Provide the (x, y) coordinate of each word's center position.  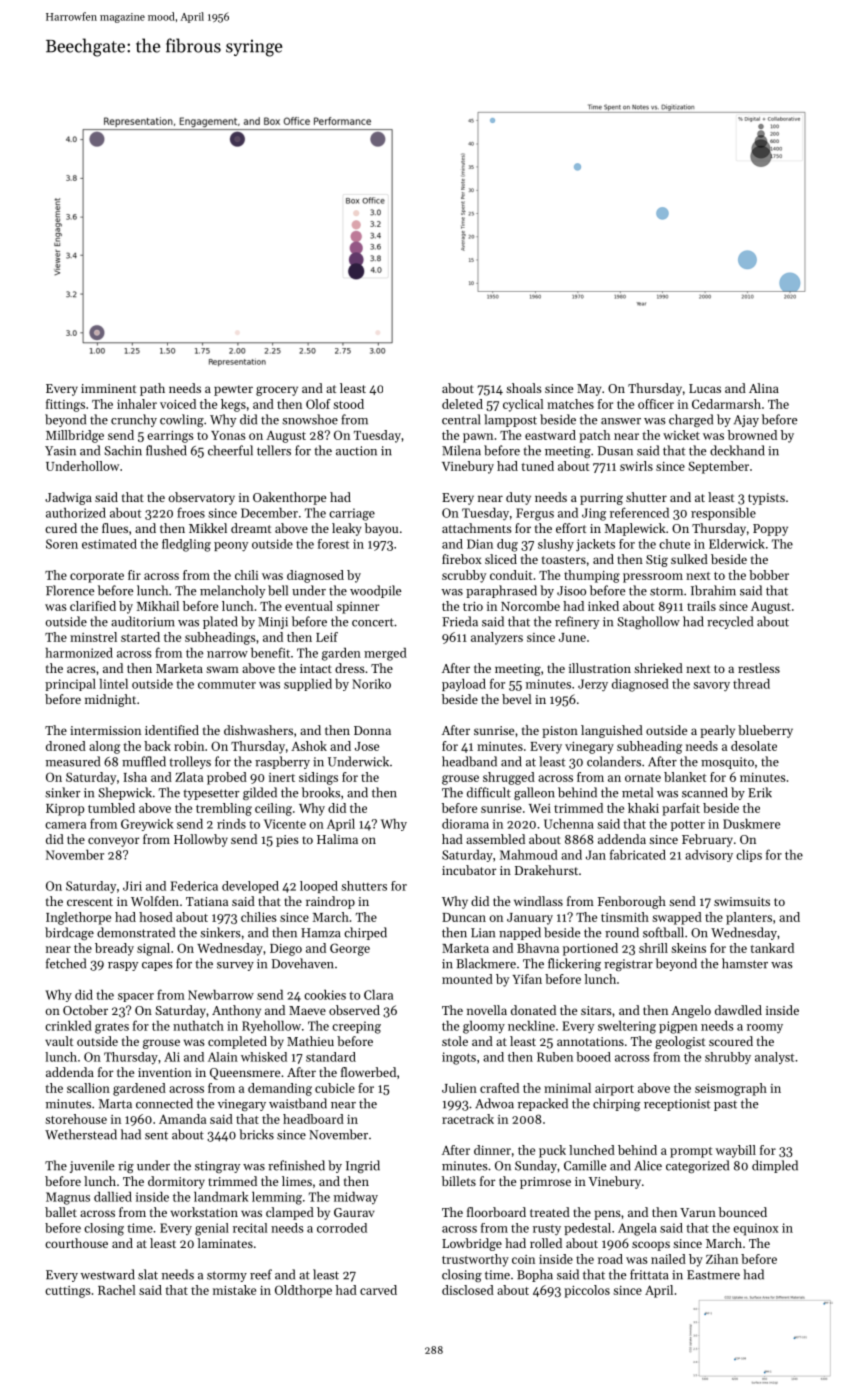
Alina (764, 388)
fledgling (186, 545)
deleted (462, 404)
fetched (66, 963)
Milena (461, 450)
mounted (467, 979)
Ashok (309, 746)
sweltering (627, 1027)
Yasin (60, 451)
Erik (760, 792)
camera (65, 825)
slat (148, 1274)
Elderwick (737, 544)
